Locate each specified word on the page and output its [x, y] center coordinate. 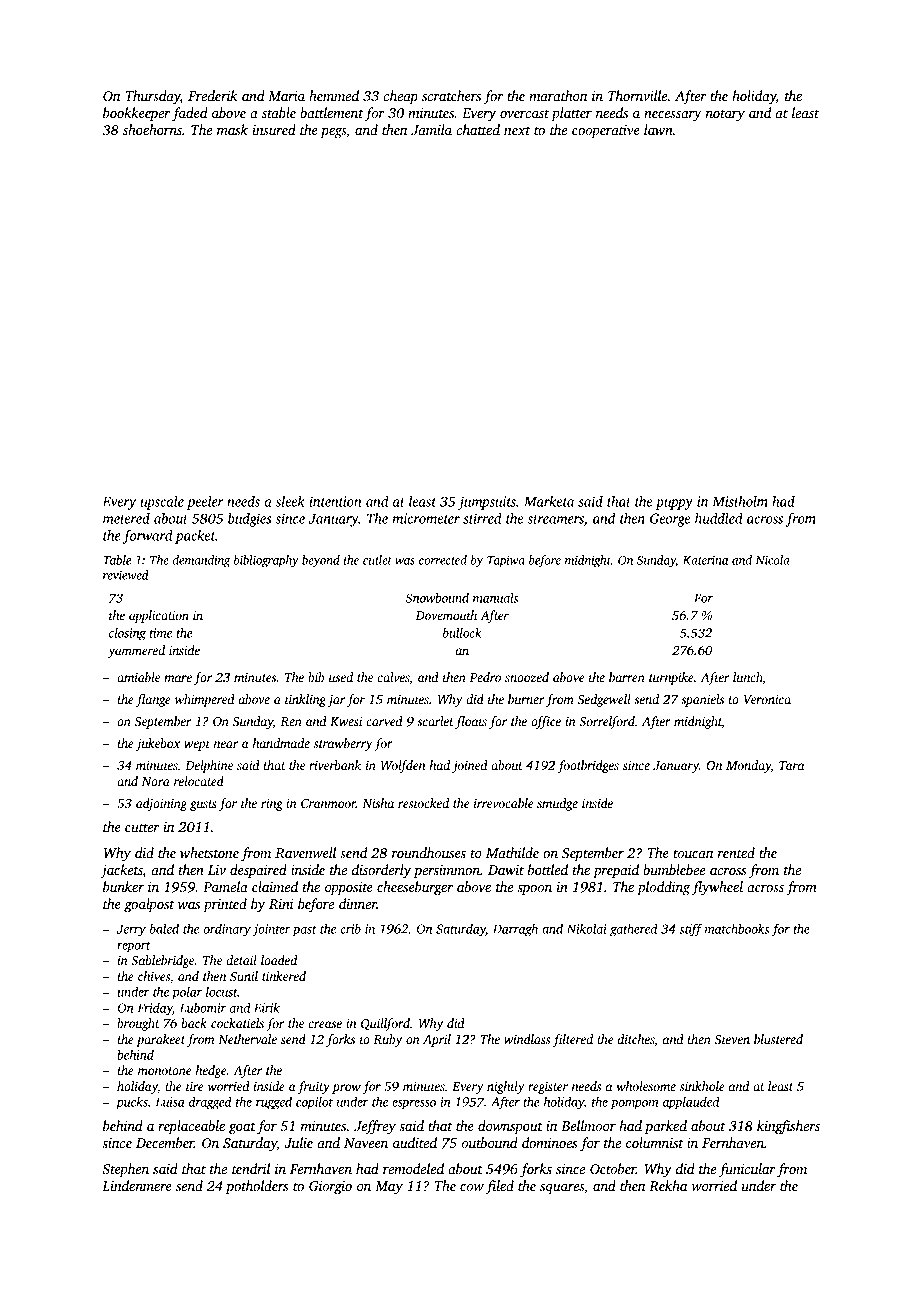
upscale [162, 503]
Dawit [506, 870]
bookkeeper [136, 114]
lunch [748, 677]
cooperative [606, 131]
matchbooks [737, 928]
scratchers [451, 95]
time [160, 633]
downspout [510, 1127]
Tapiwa [506, 561]
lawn [658, 129]
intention [335, 501]
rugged [274, 1103]
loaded [279, 960]
